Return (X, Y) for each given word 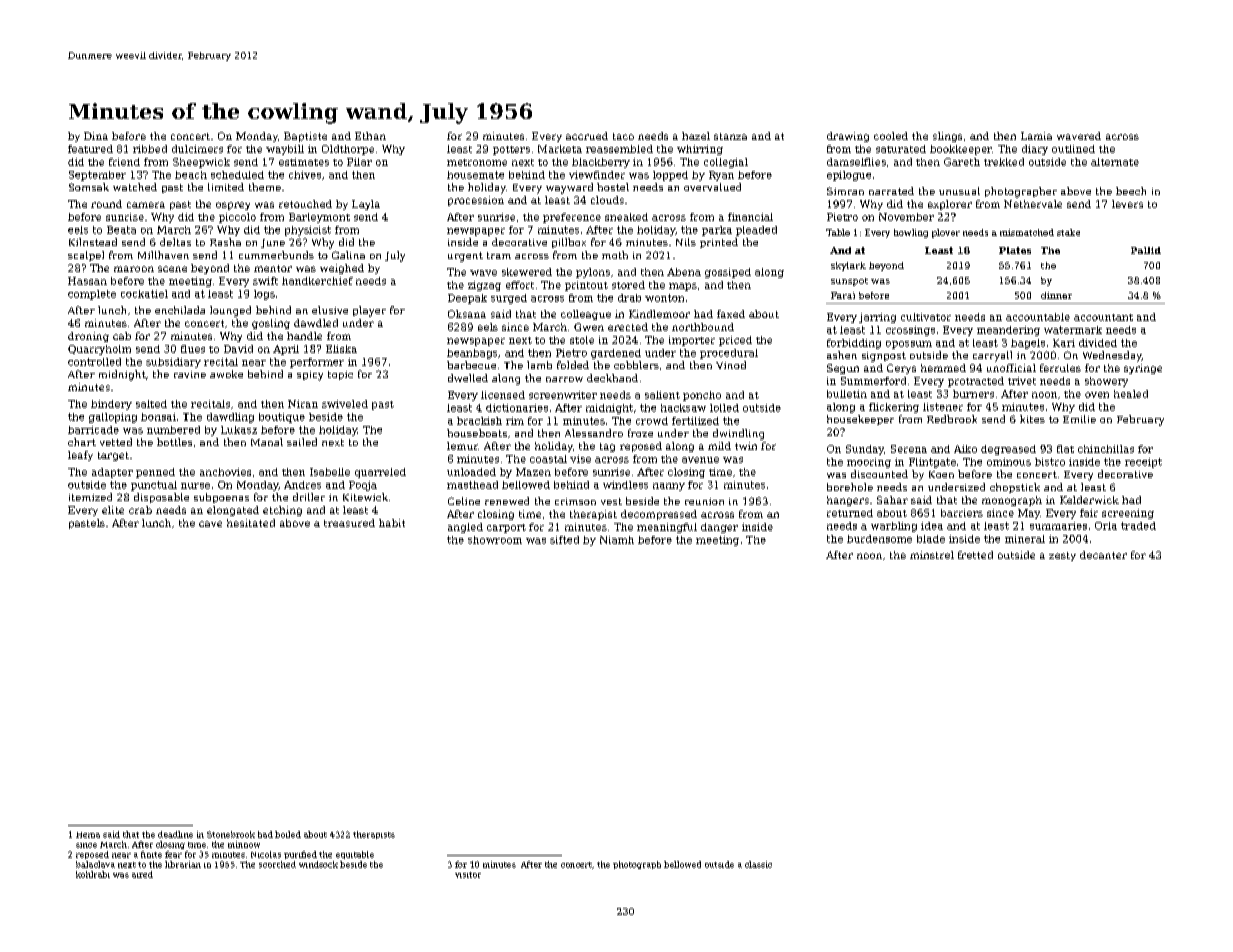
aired (142, 874)
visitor (468, 875)
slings (947, 137)
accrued (587, 136)
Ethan (370, 136)
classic (758, 864)
